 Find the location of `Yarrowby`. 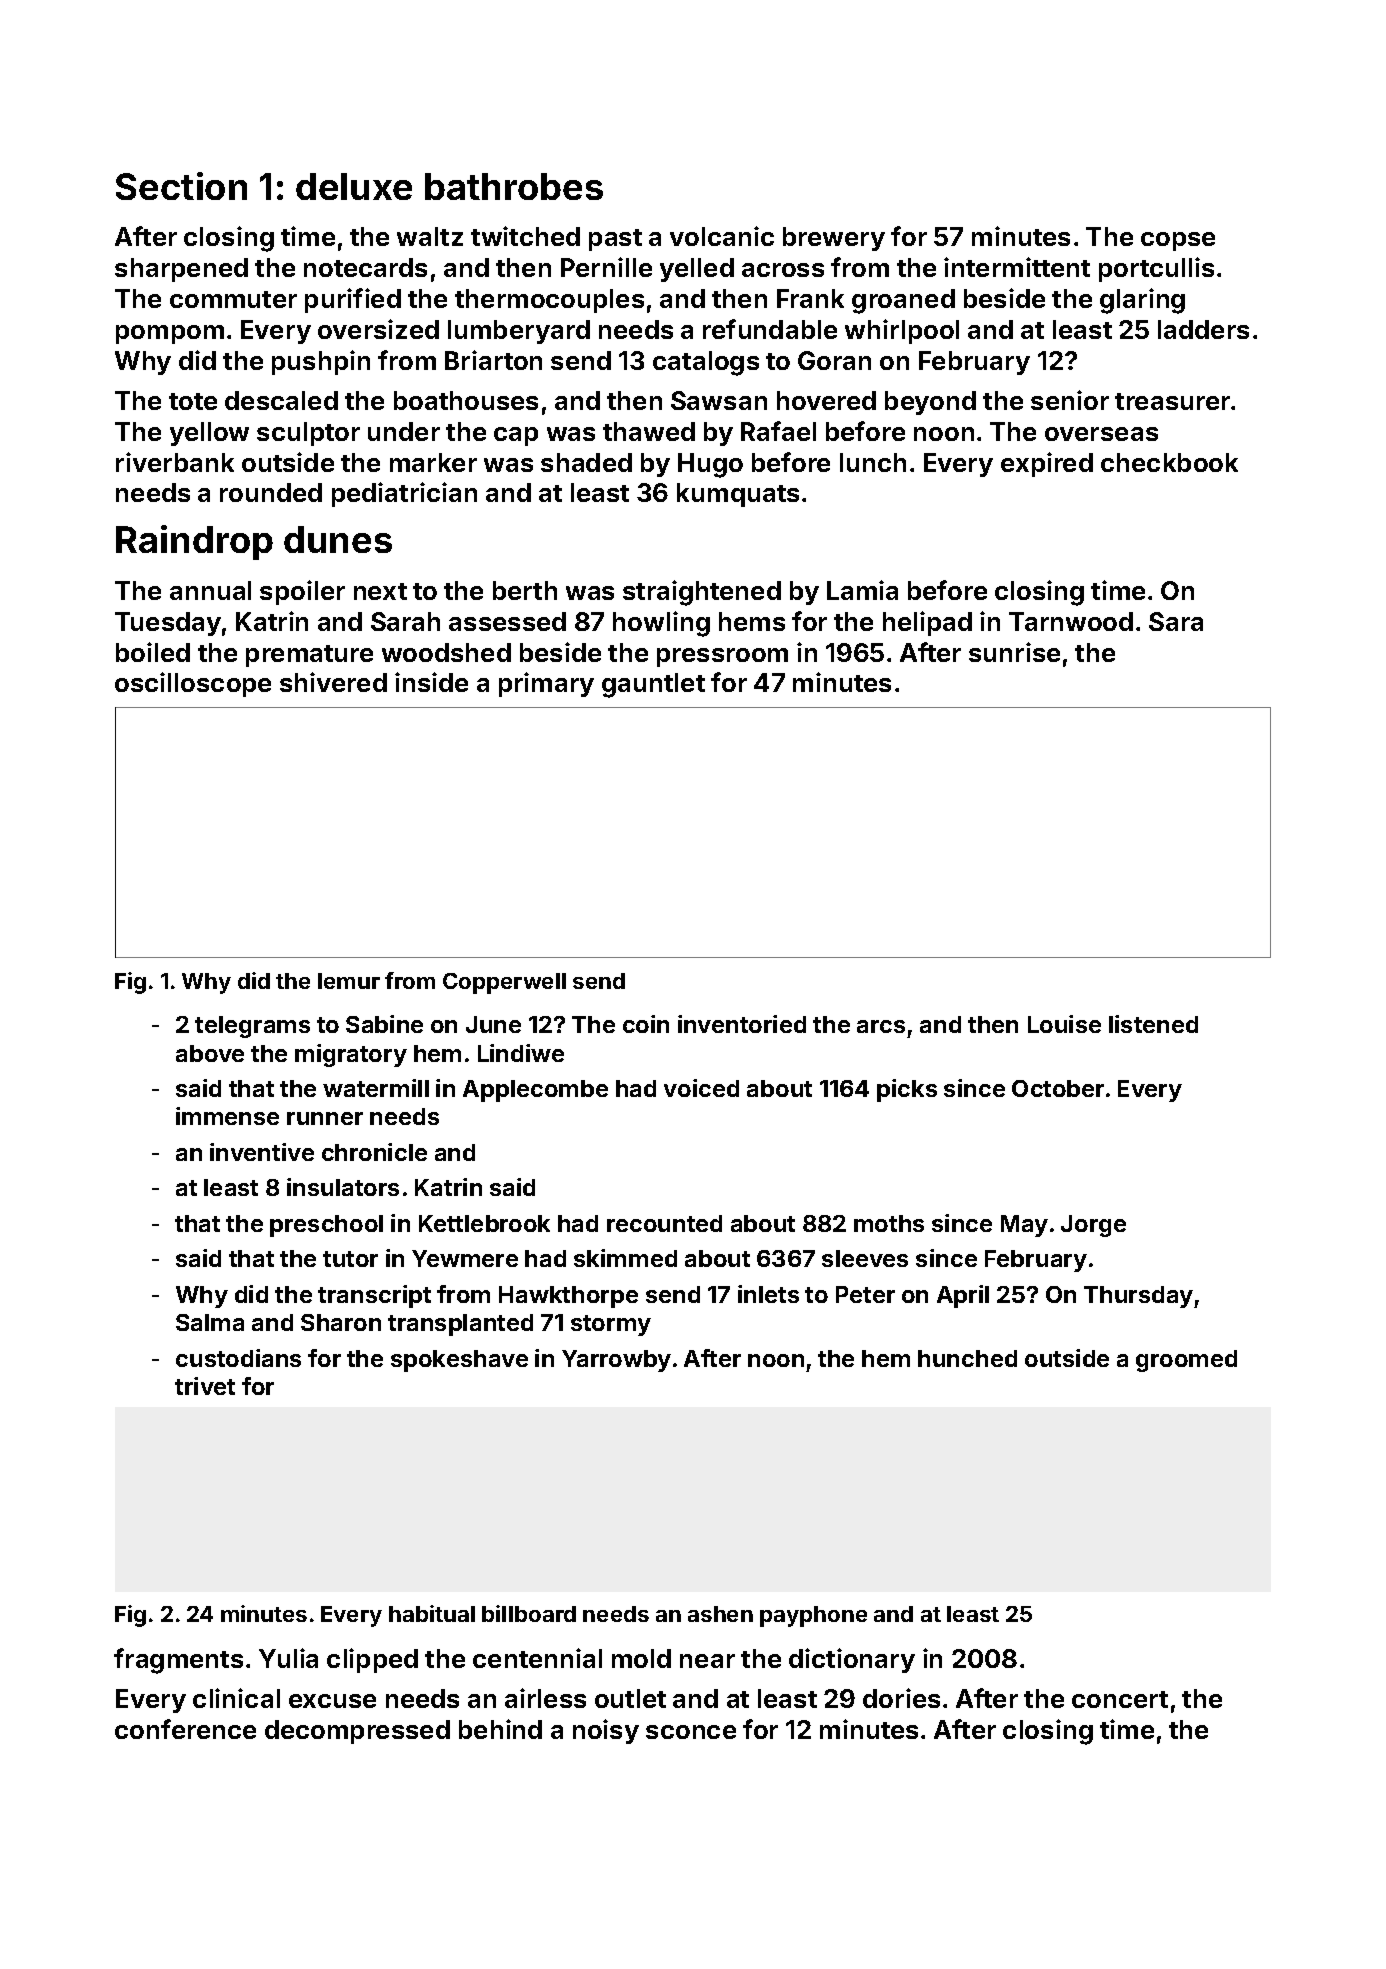

Yarrowby is located at coordinates (616, 1361).
